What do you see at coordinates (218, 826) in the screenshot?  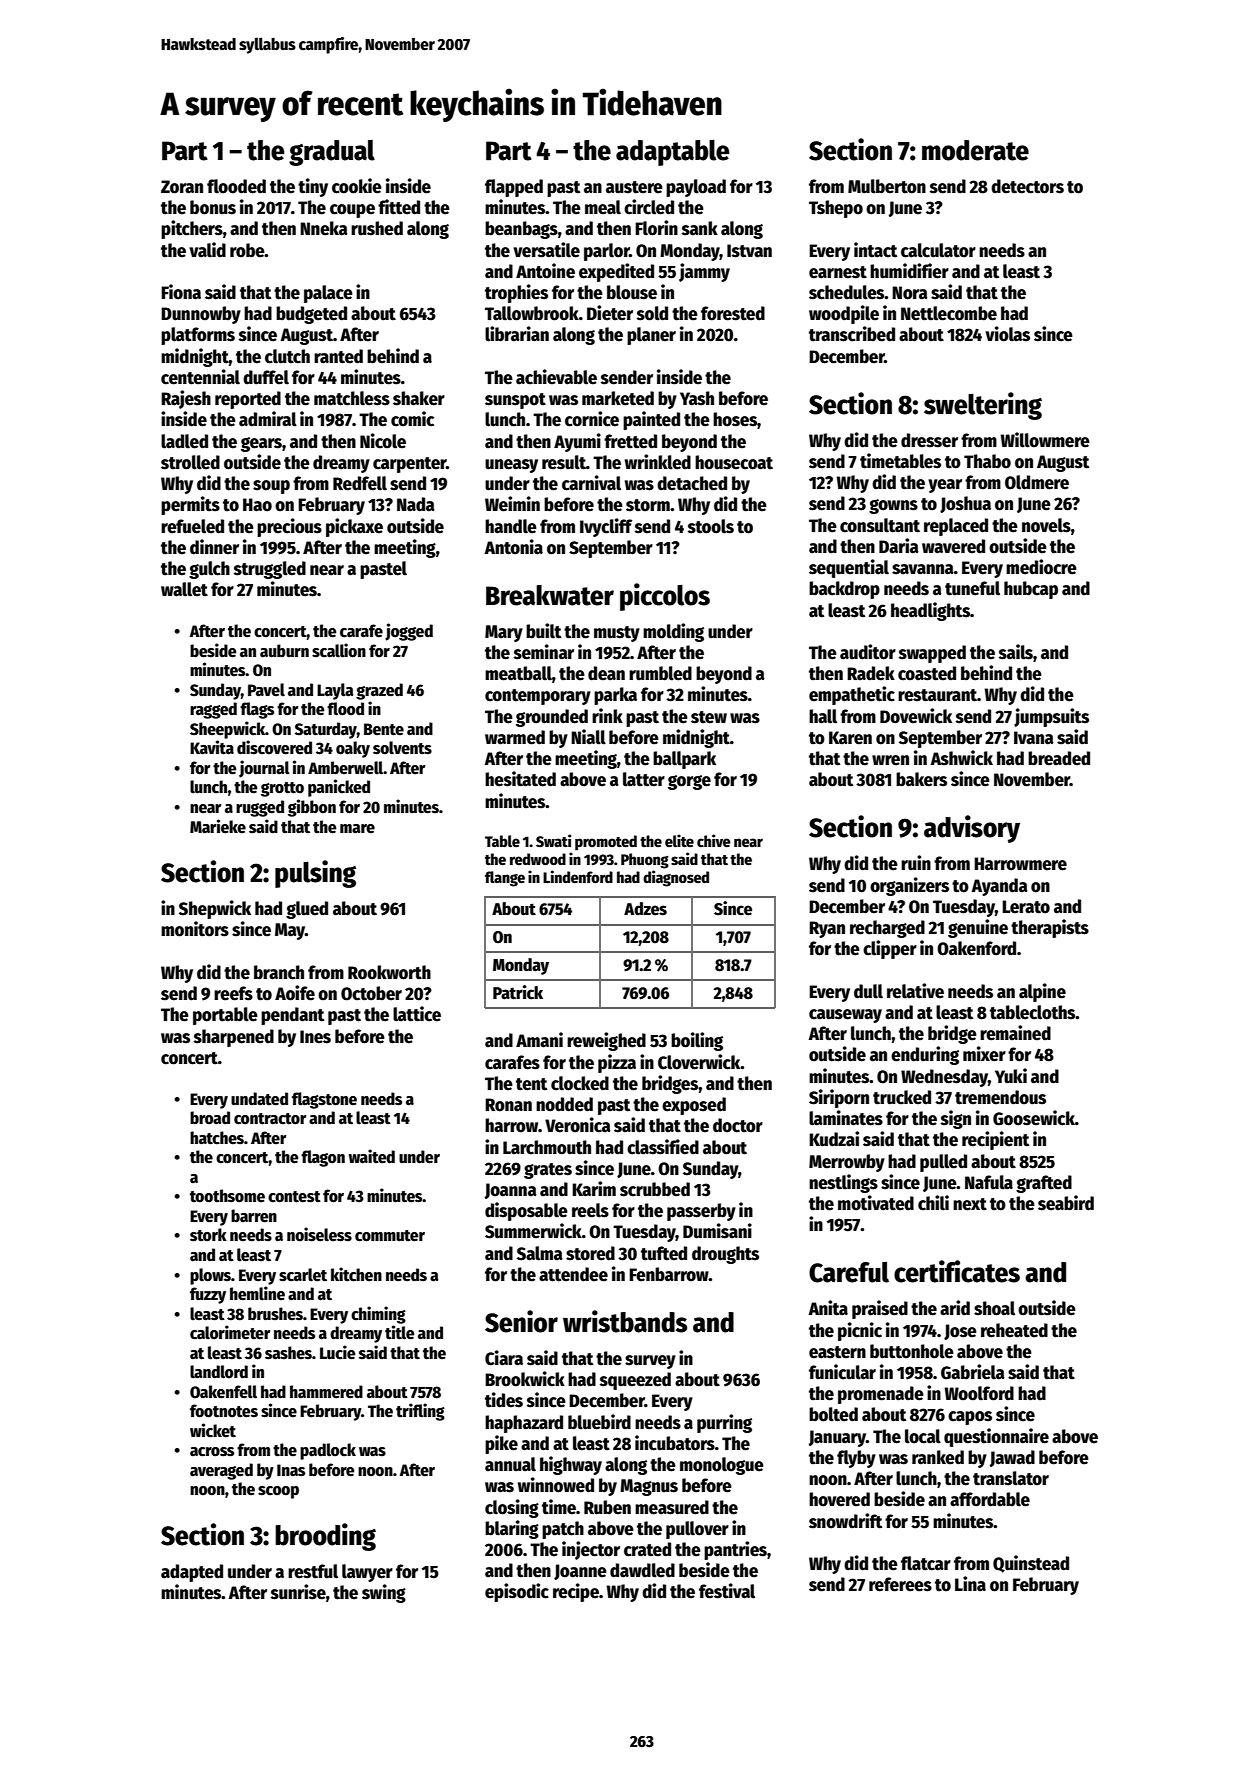 I see `Marieke` at bounding box center [218, 826].
